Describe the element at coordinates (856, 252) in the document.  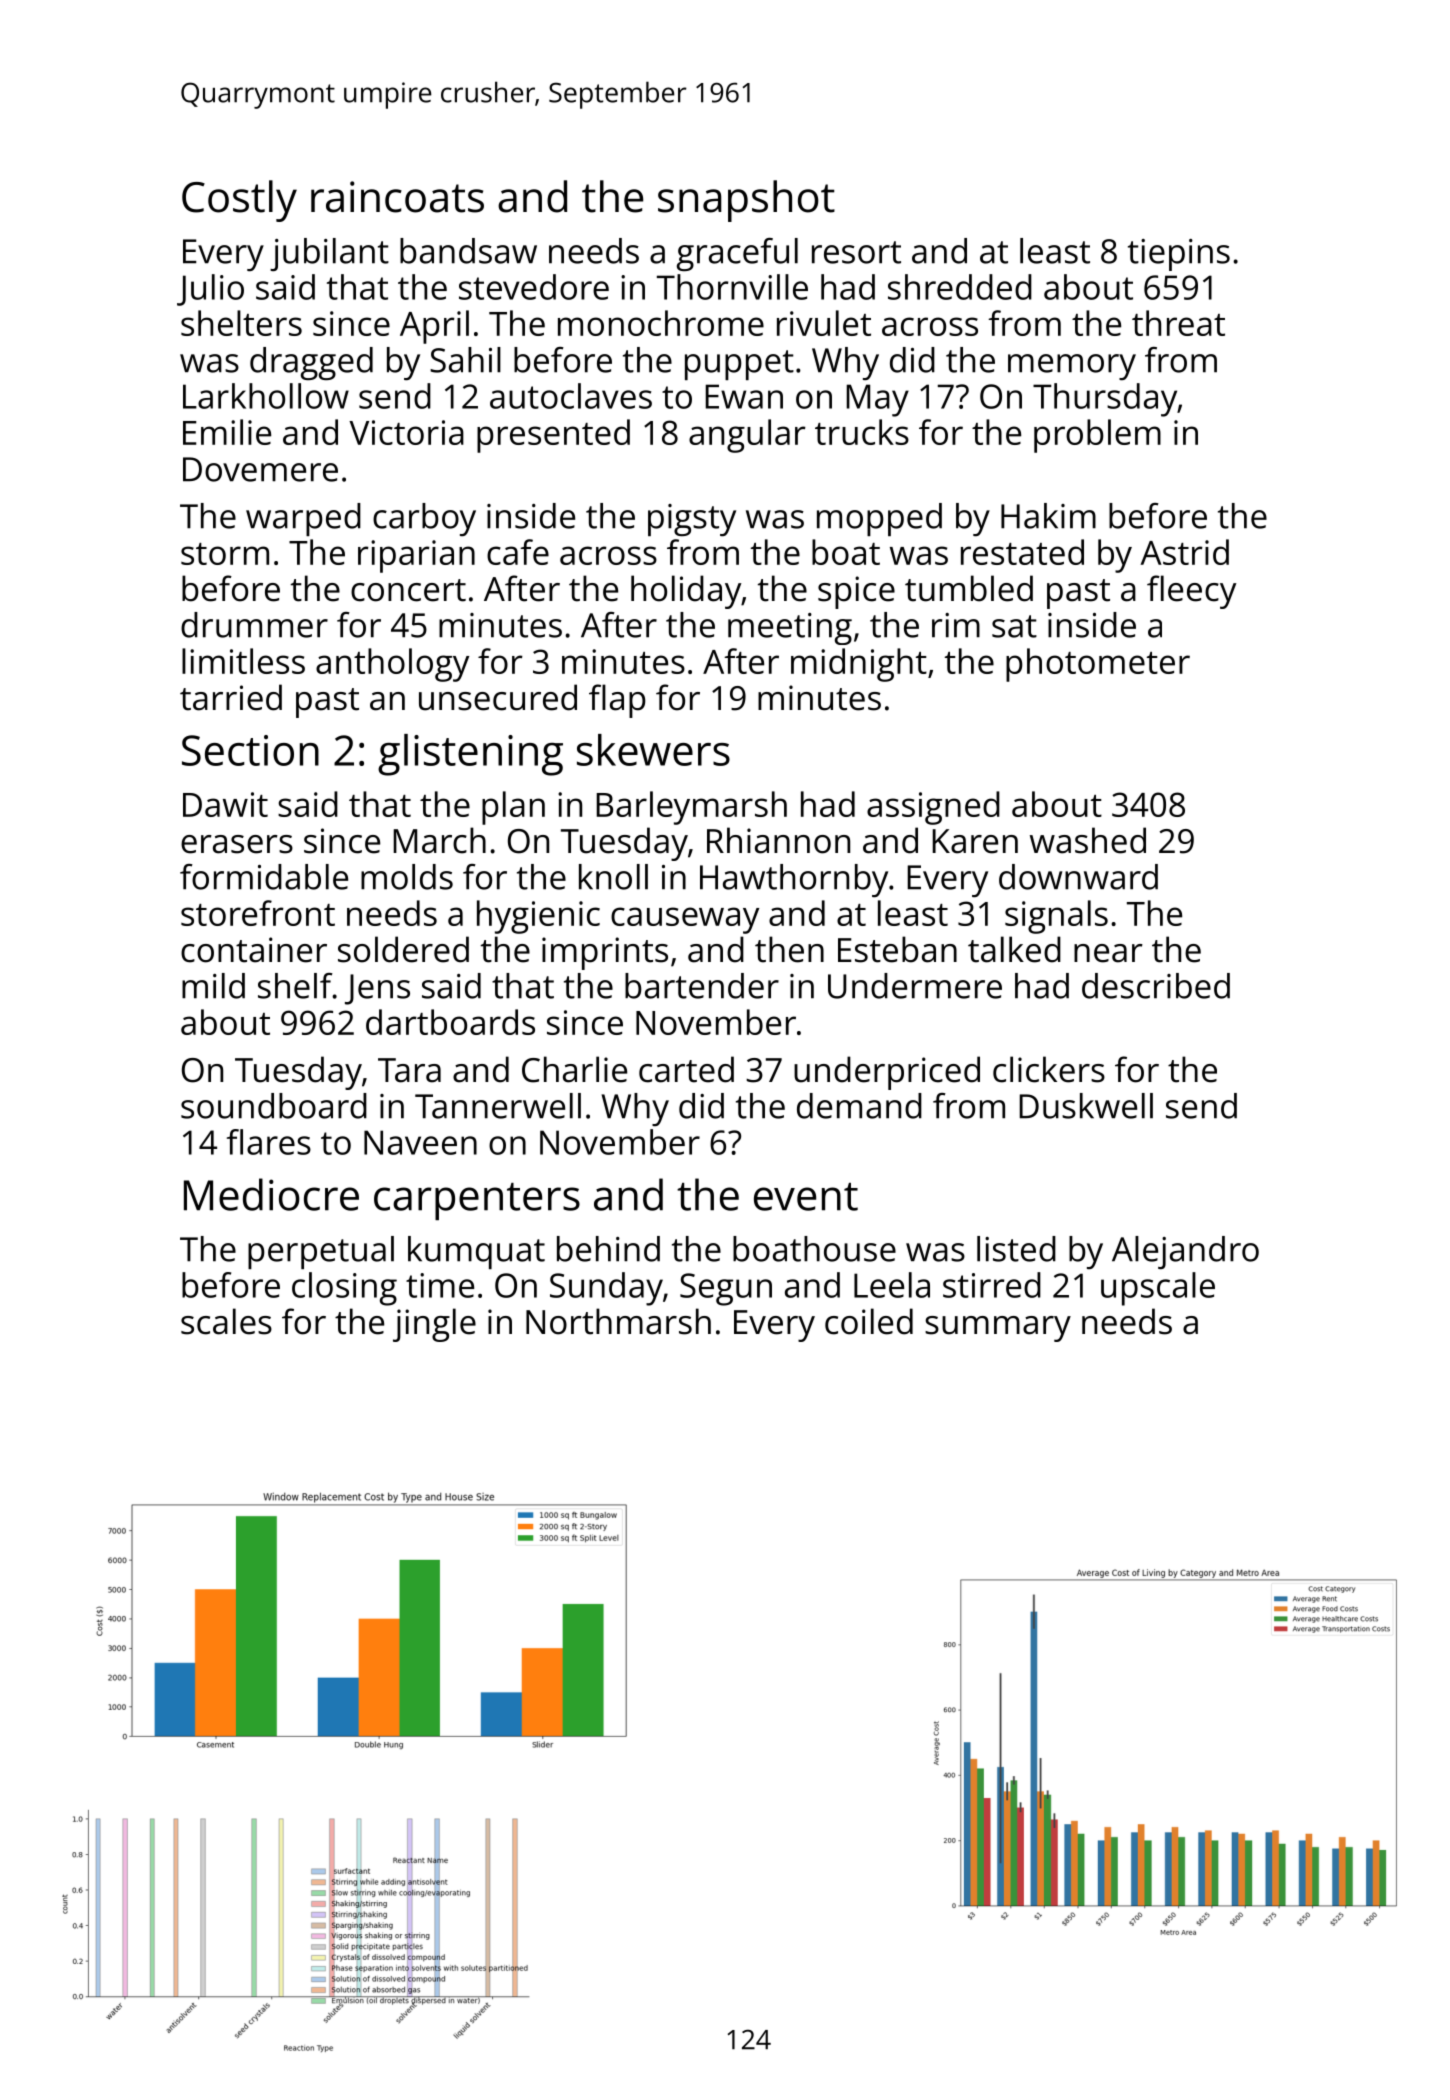
I see `resort` at that location.
